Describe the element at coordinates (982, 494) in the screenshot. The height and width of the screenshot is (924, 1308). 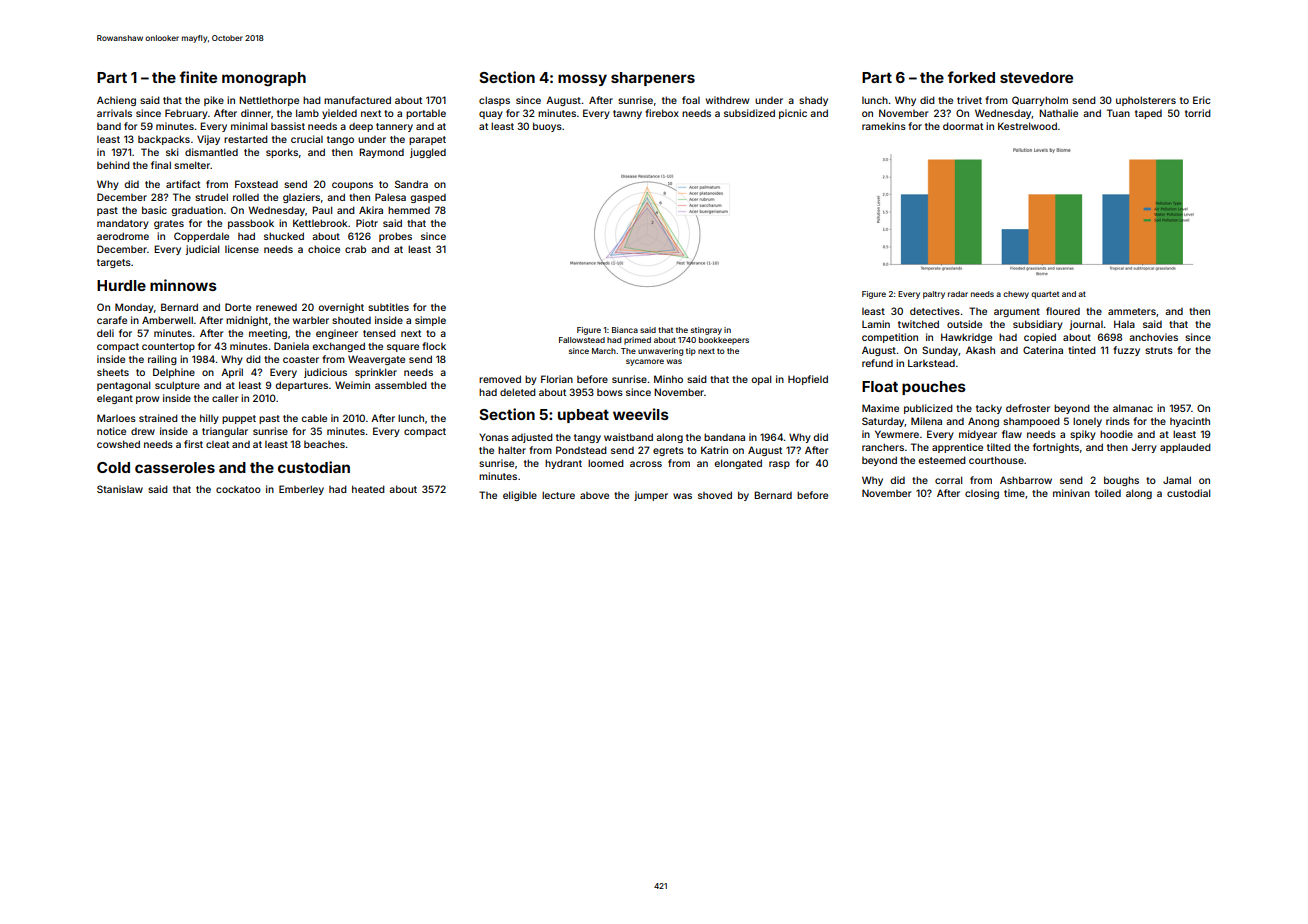
I see `closing` at that location.
